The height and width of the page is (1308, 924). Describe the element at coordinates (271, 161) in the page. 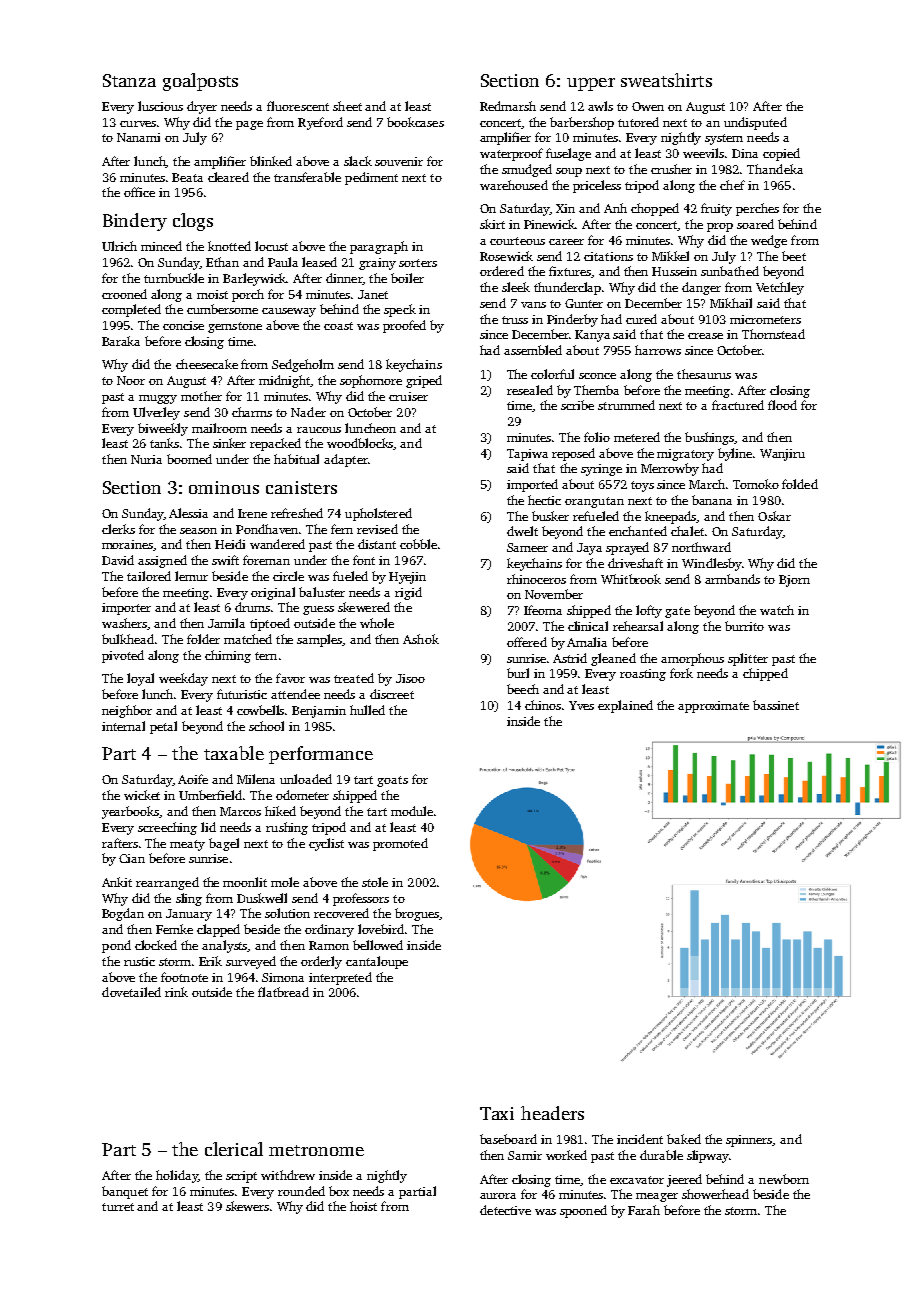

I see `blinked` at that location.
